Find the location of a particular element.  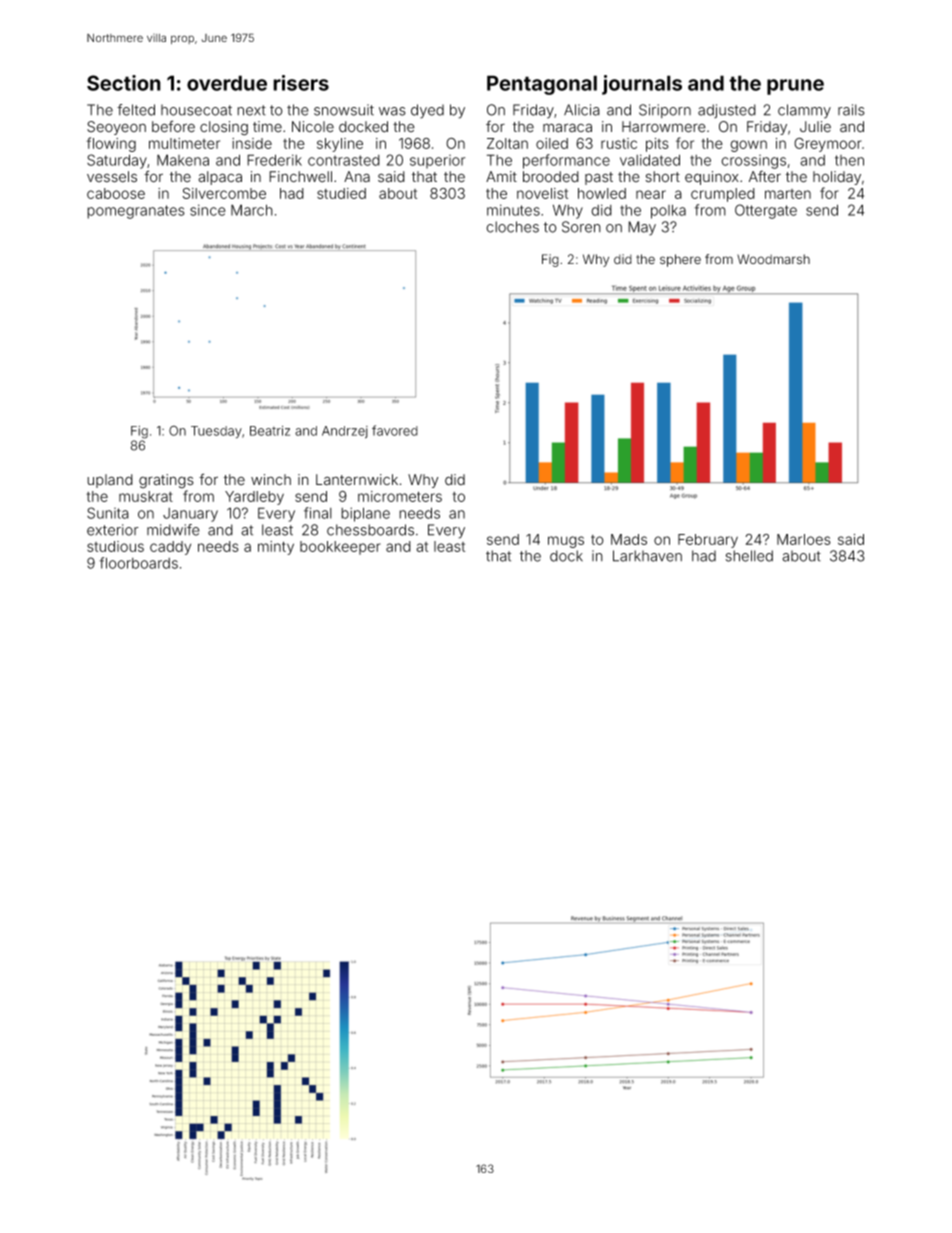

chessboards is located at coordinates (370, 530).
